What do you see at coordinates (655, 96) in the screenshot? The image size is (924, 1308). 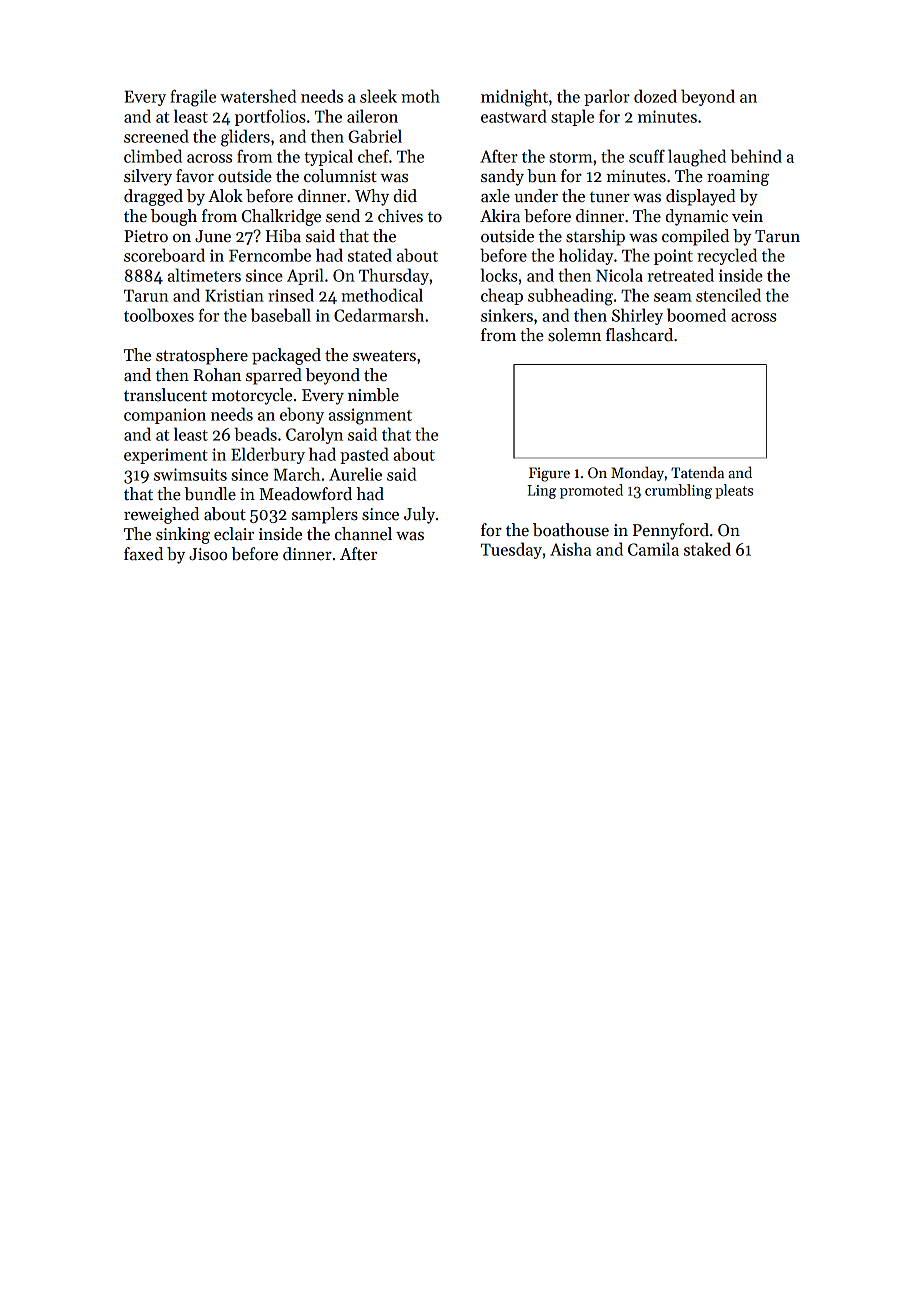 I see `dozed` at bounding box center [655, 96].
